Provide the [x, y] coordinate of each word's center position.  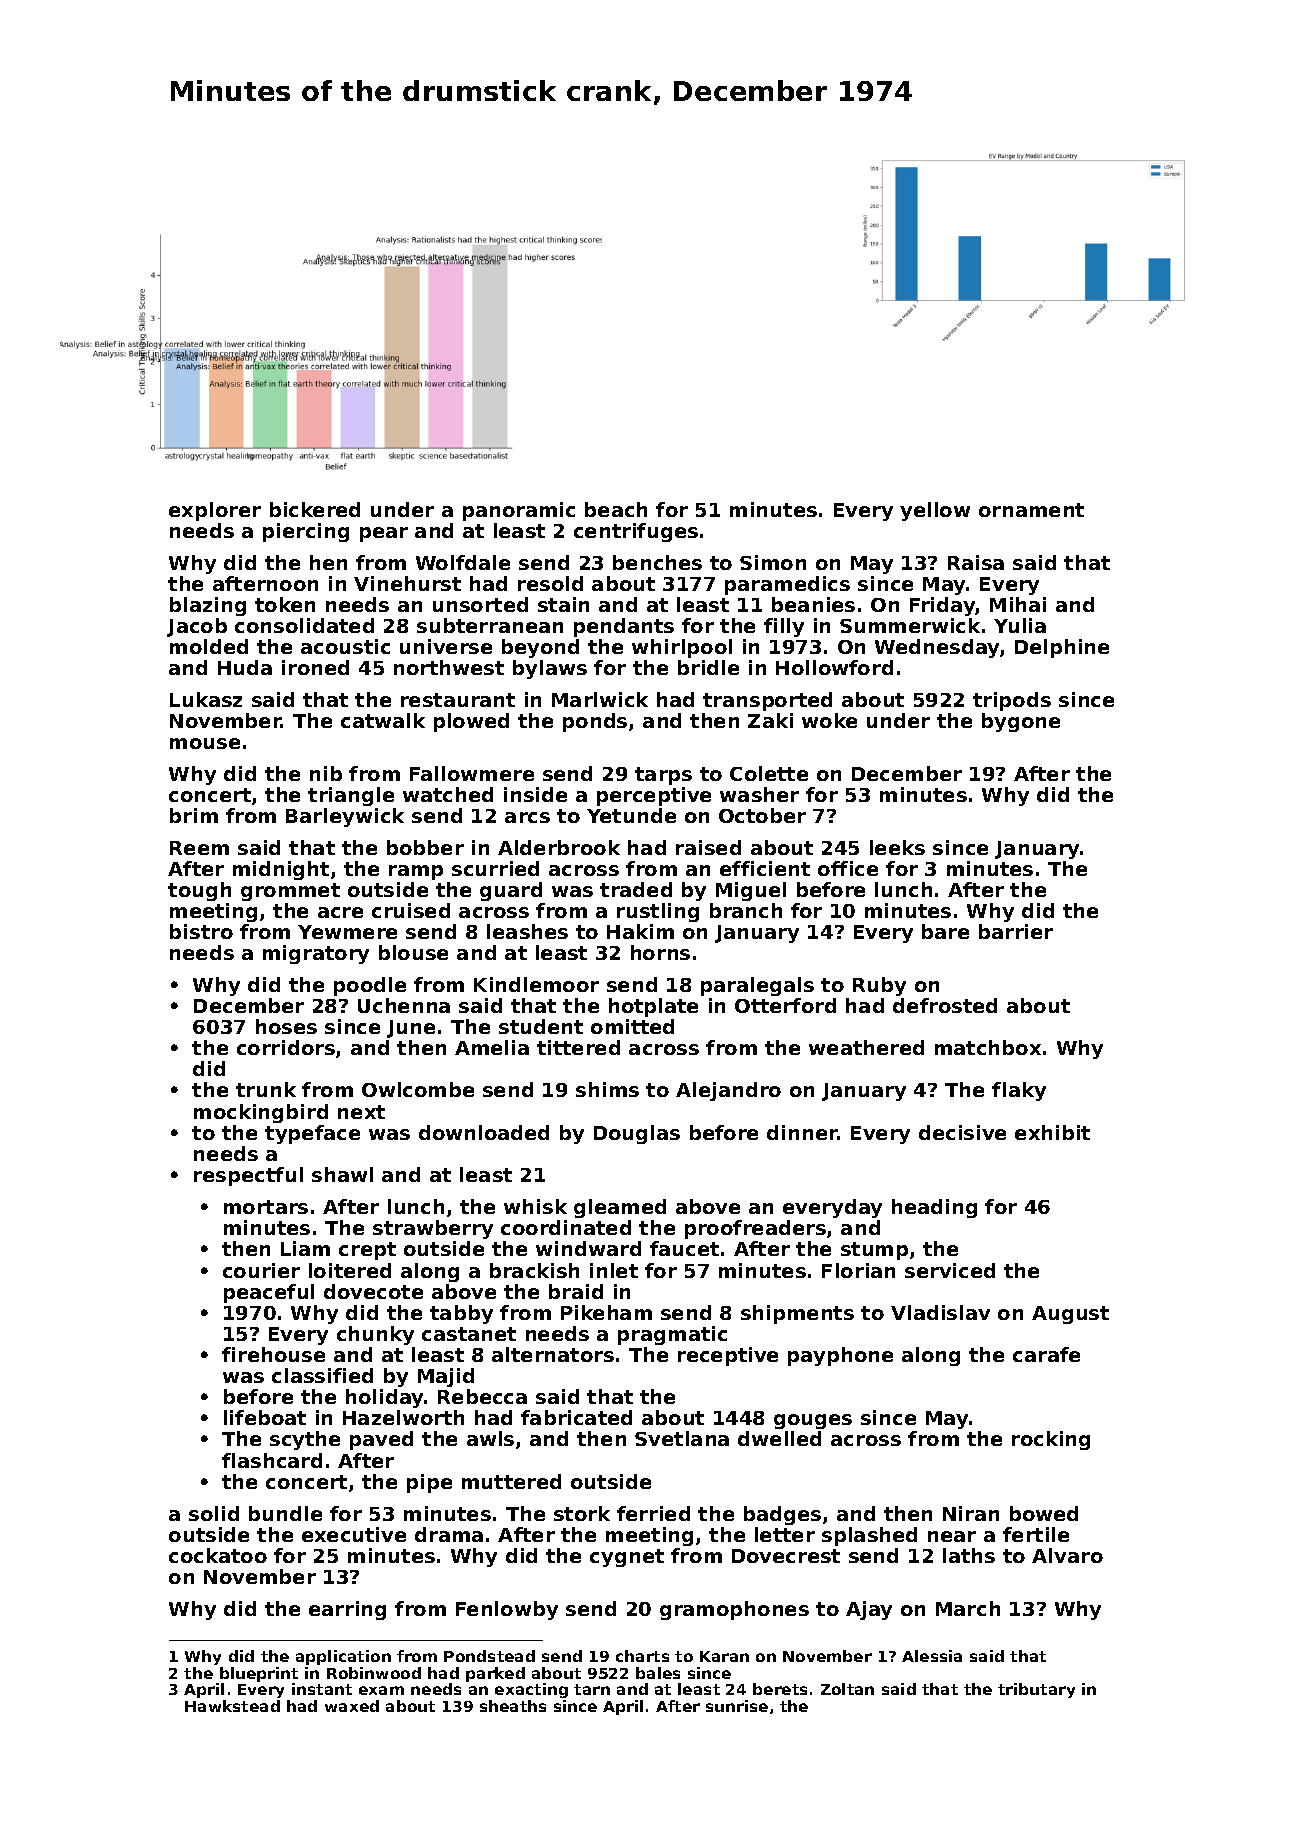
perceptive [654, 796]
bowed [1044, 1513]
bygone [1021, 722]
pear [384, 534]
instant [322, 1689]
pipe [429, 1483]
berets [780, 1689]
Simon [773, 562]
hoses [286, 1026]
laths [969, 1555]
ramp [416, 872]
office [848, 868]
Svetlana [682, 1438]
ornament [1031, 510]
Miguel [751, 891]
